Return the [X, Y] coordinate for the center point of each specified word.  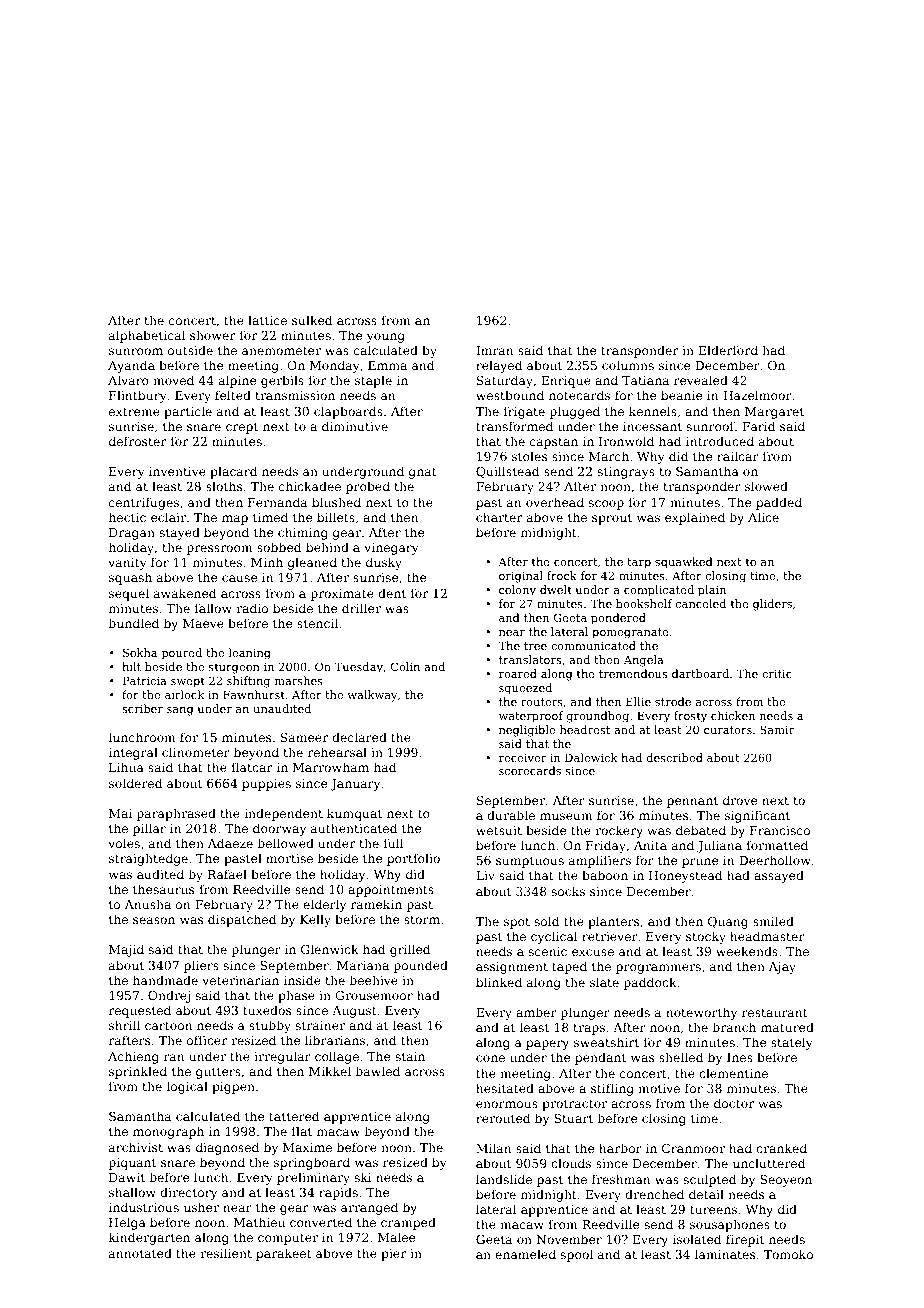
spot [517, 923]
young [386, 338]
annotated [140, 1253]
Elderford [728, 350]
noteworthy [701, 1013]
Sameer [304, 737]
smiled [773, 921]
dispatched [242, 920]
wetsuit [499, 830]
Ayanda [131, 366]
